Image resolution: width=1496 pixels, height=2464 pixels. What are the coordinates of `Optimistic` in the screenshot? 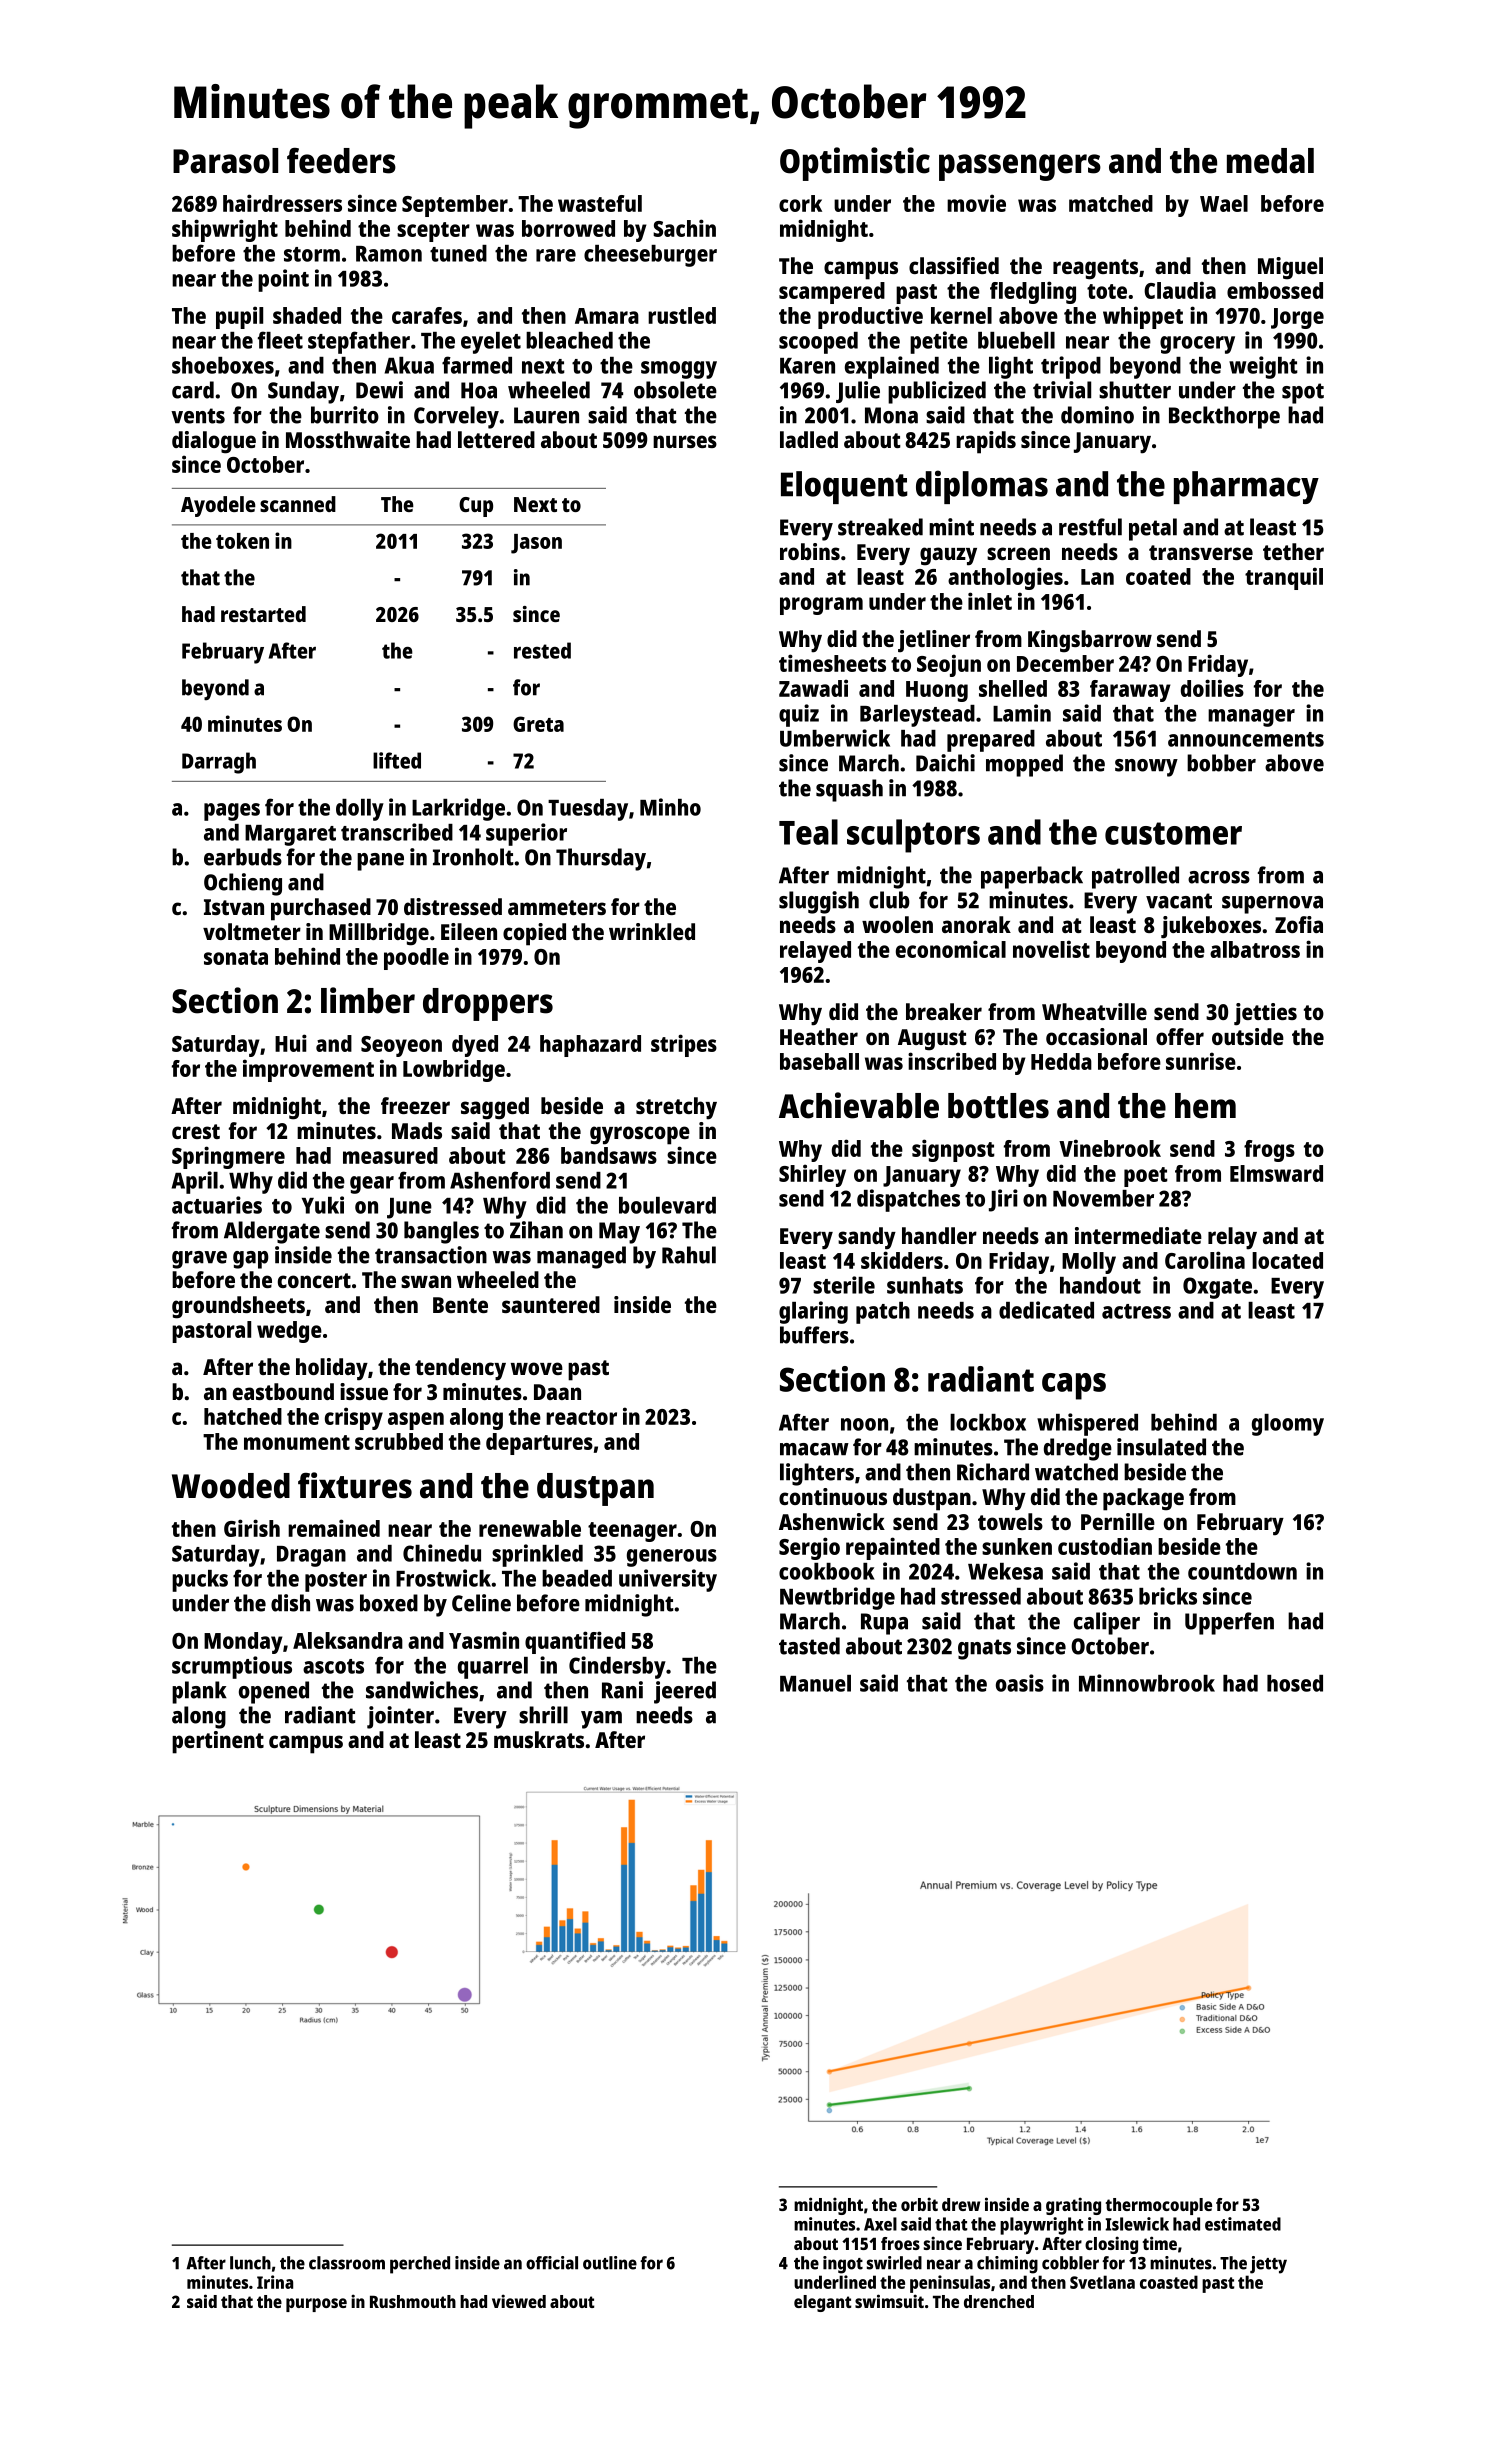 It's located at (855, 164).
